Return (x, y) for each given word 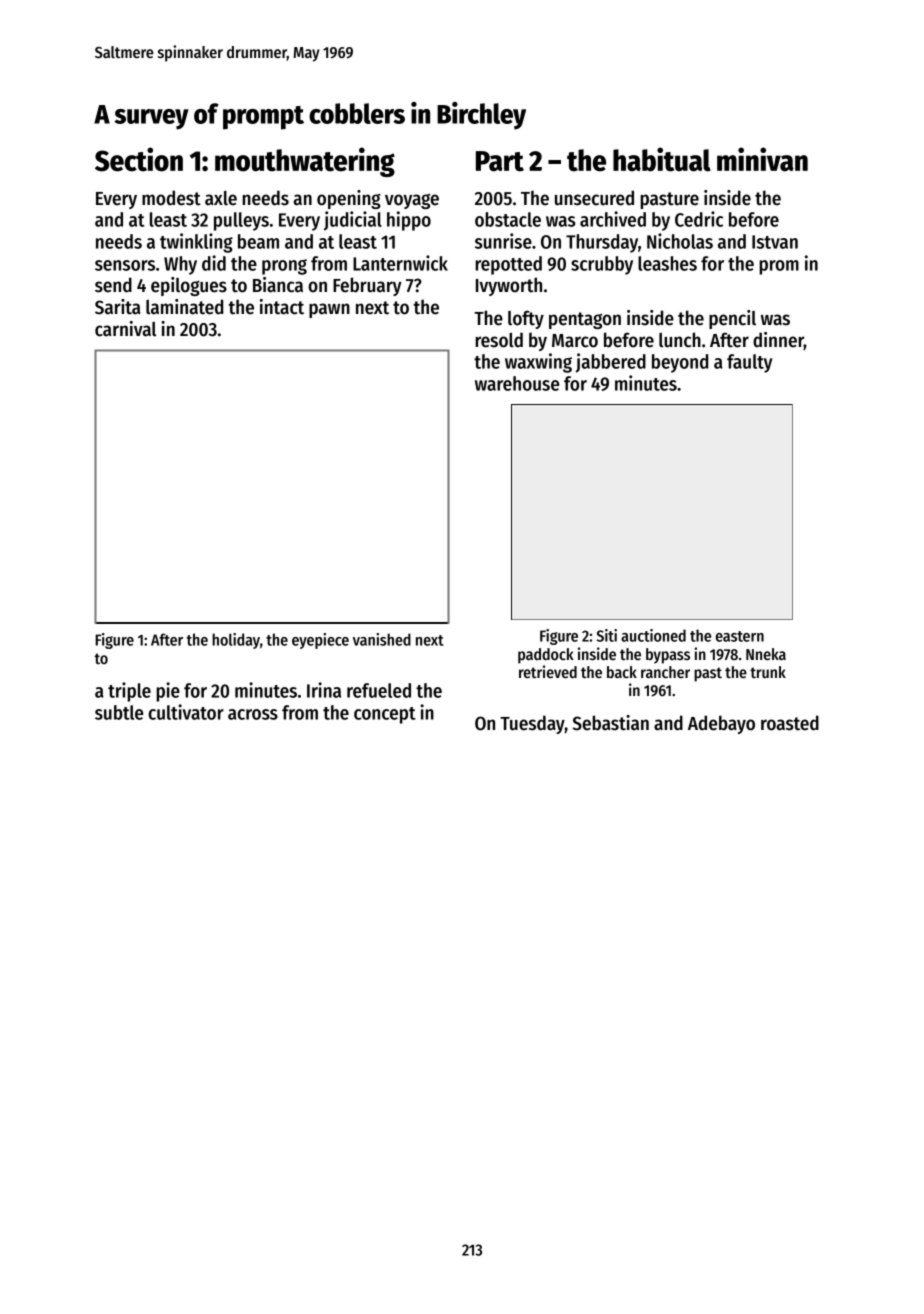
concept (385, 715)
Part (500, 161)
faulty (749, 363)
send (113, 285)
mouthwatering (305, 162)
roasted (790, 723)
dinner (778, 341)
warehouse (517, 383)
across (253, 714)
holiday (236, 641)
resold (499, 340)
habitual (662, 159)
